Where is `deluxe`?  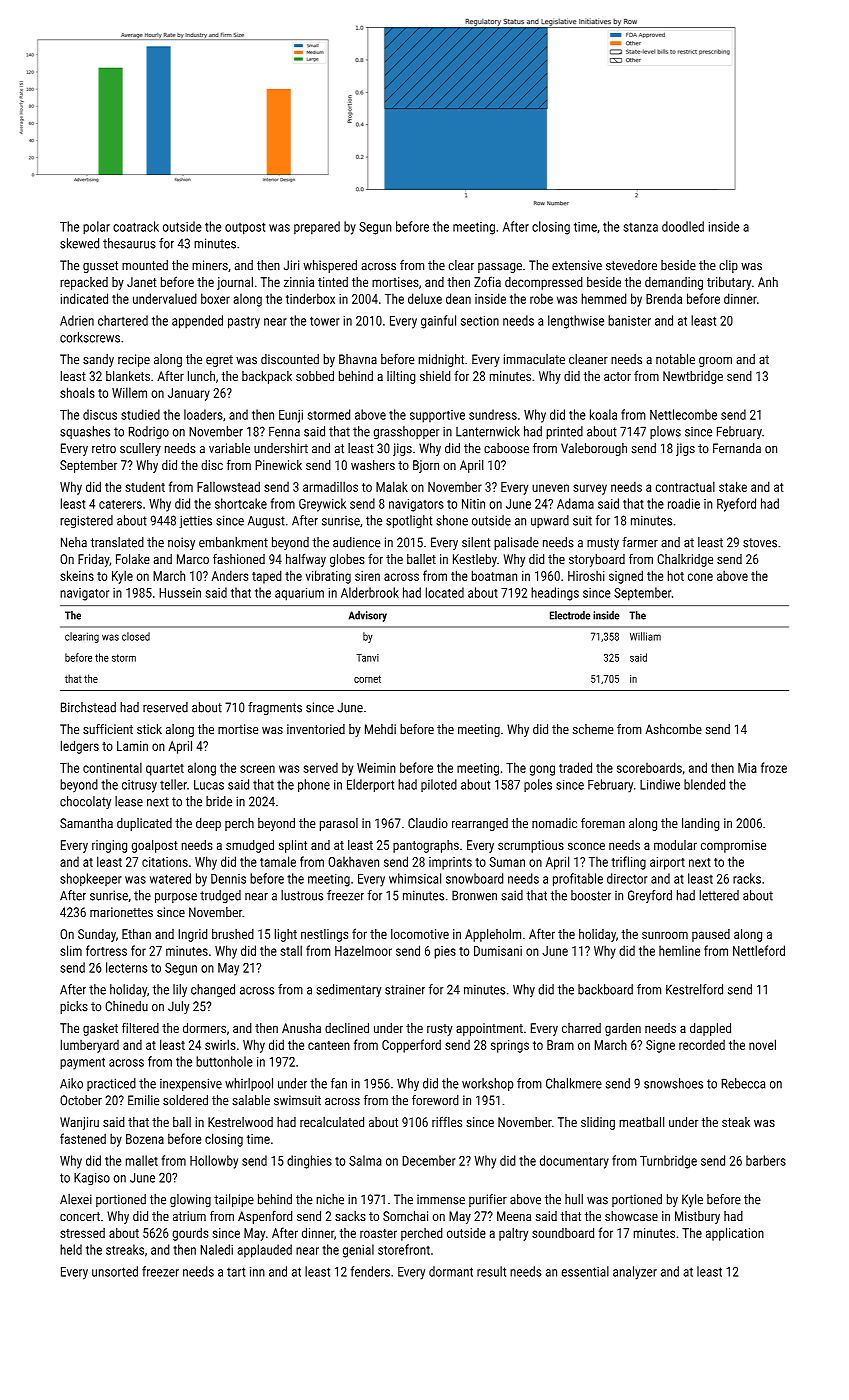
deluxe is located at coordinates (425, 298).
